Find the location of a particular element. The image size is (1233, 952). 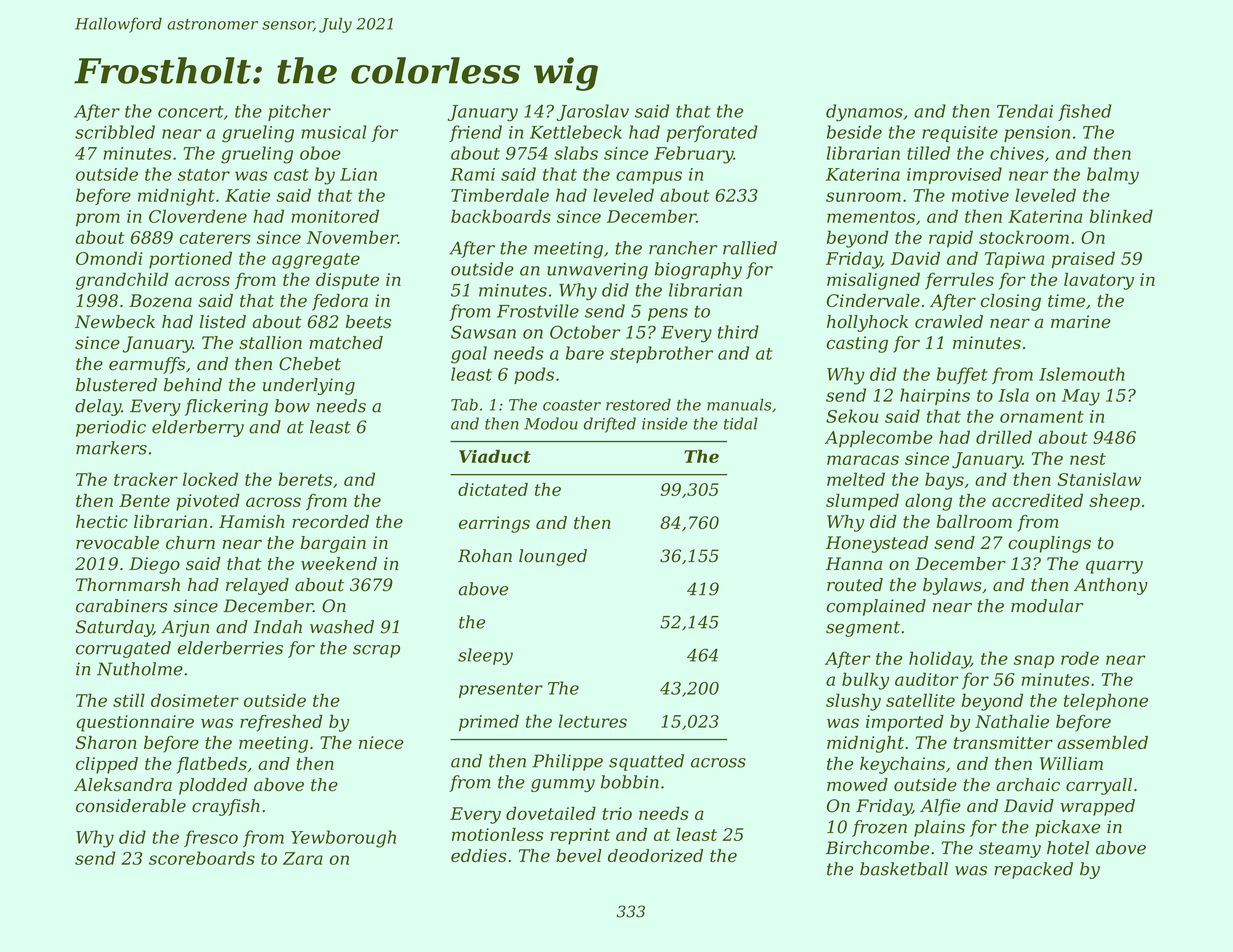

sleepy is located at coordinates (485, 656).
